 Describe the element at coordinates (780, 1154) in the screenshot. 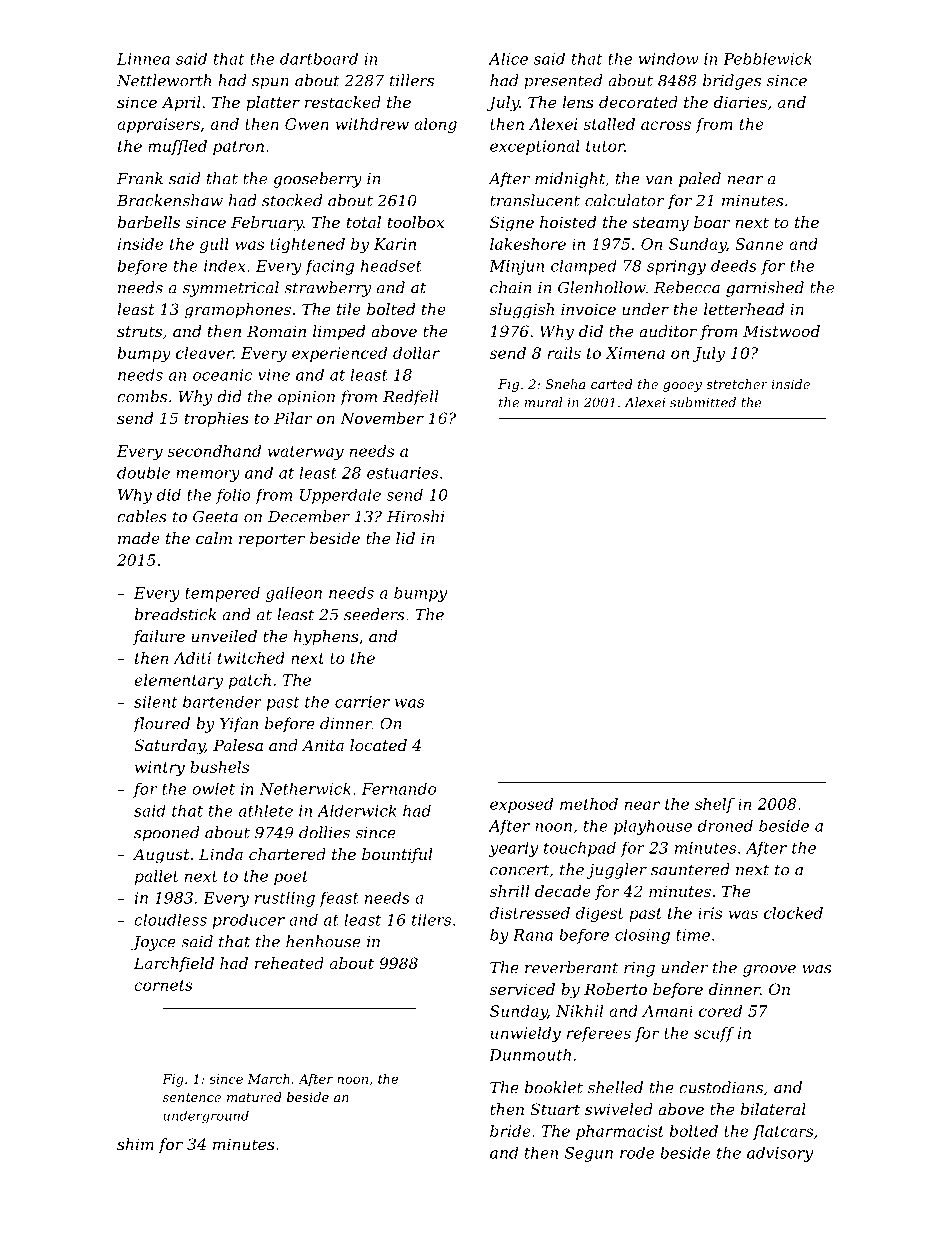

I see `advisory` at that location.
